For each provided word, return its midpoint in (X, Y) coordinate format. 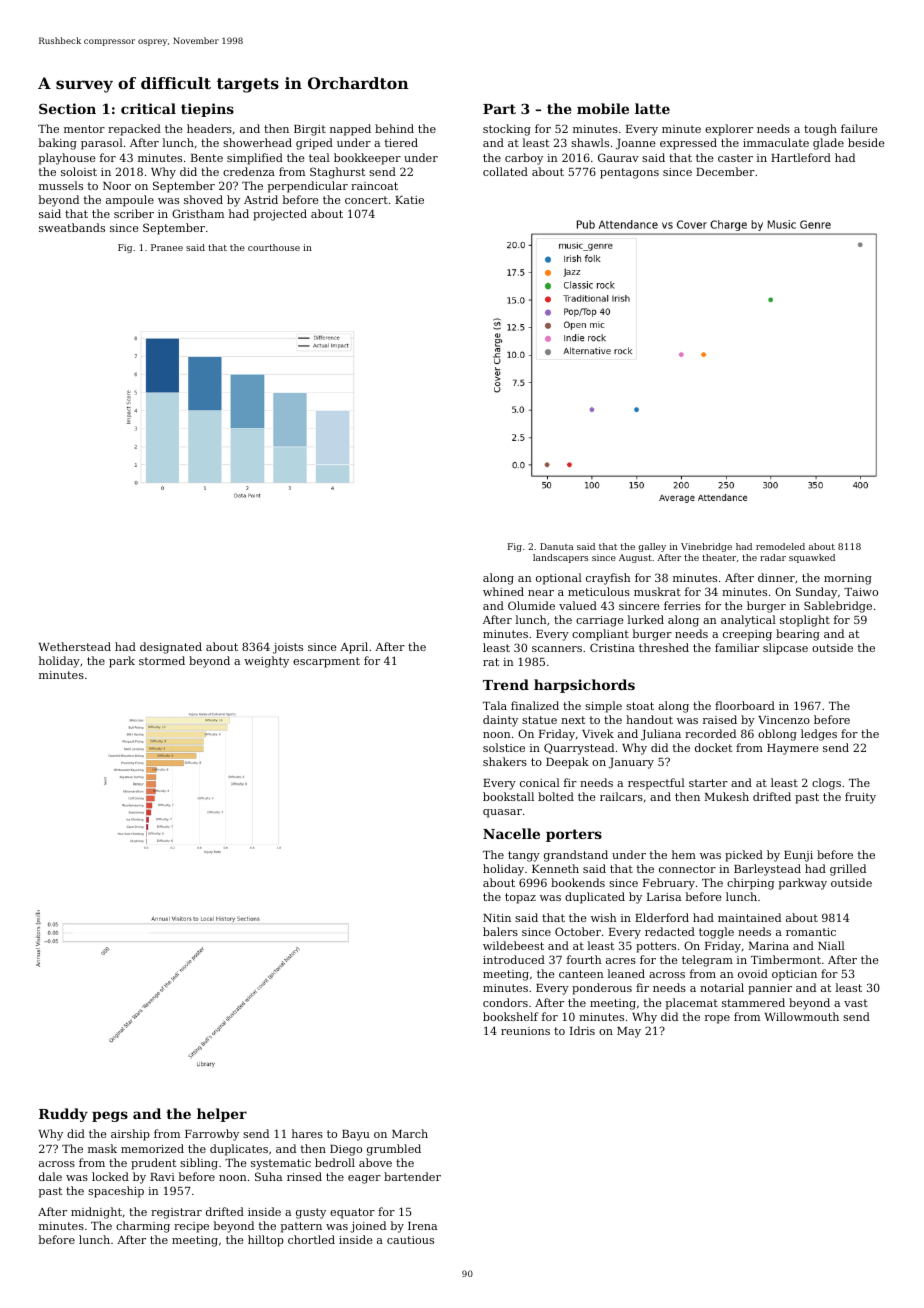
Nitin (497, 918)
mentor (84, 129)
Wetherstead (74, 646)
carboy (524, 159)
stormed (162, 660)
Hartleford (801, 157)
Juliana (661, 735)
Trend (506, 684)
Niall (831, 945)
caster (735, 158)
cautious (410, 1240)
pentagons (629, 173)
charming (143, 1227)
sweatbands (72, 227)
